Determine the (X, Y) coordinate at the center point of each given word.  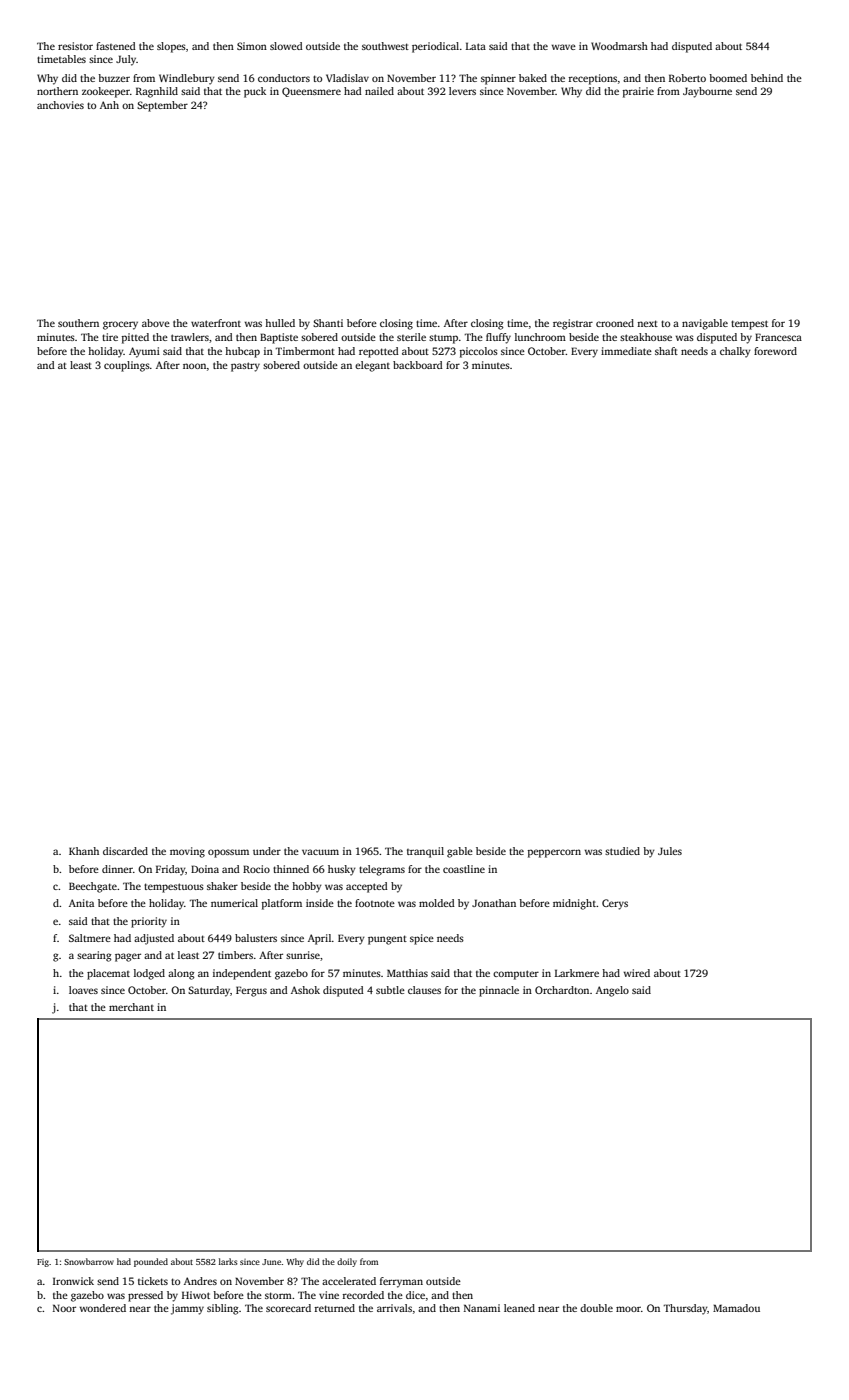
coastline (464, 869)
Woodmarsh (619, 46)
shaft (666, 351)
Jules (670, 851)
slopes (171, 47)
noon (195, 366)
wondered (103, 1308)
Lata (476, 46)
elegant (372, 366)
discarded (125, 851)
